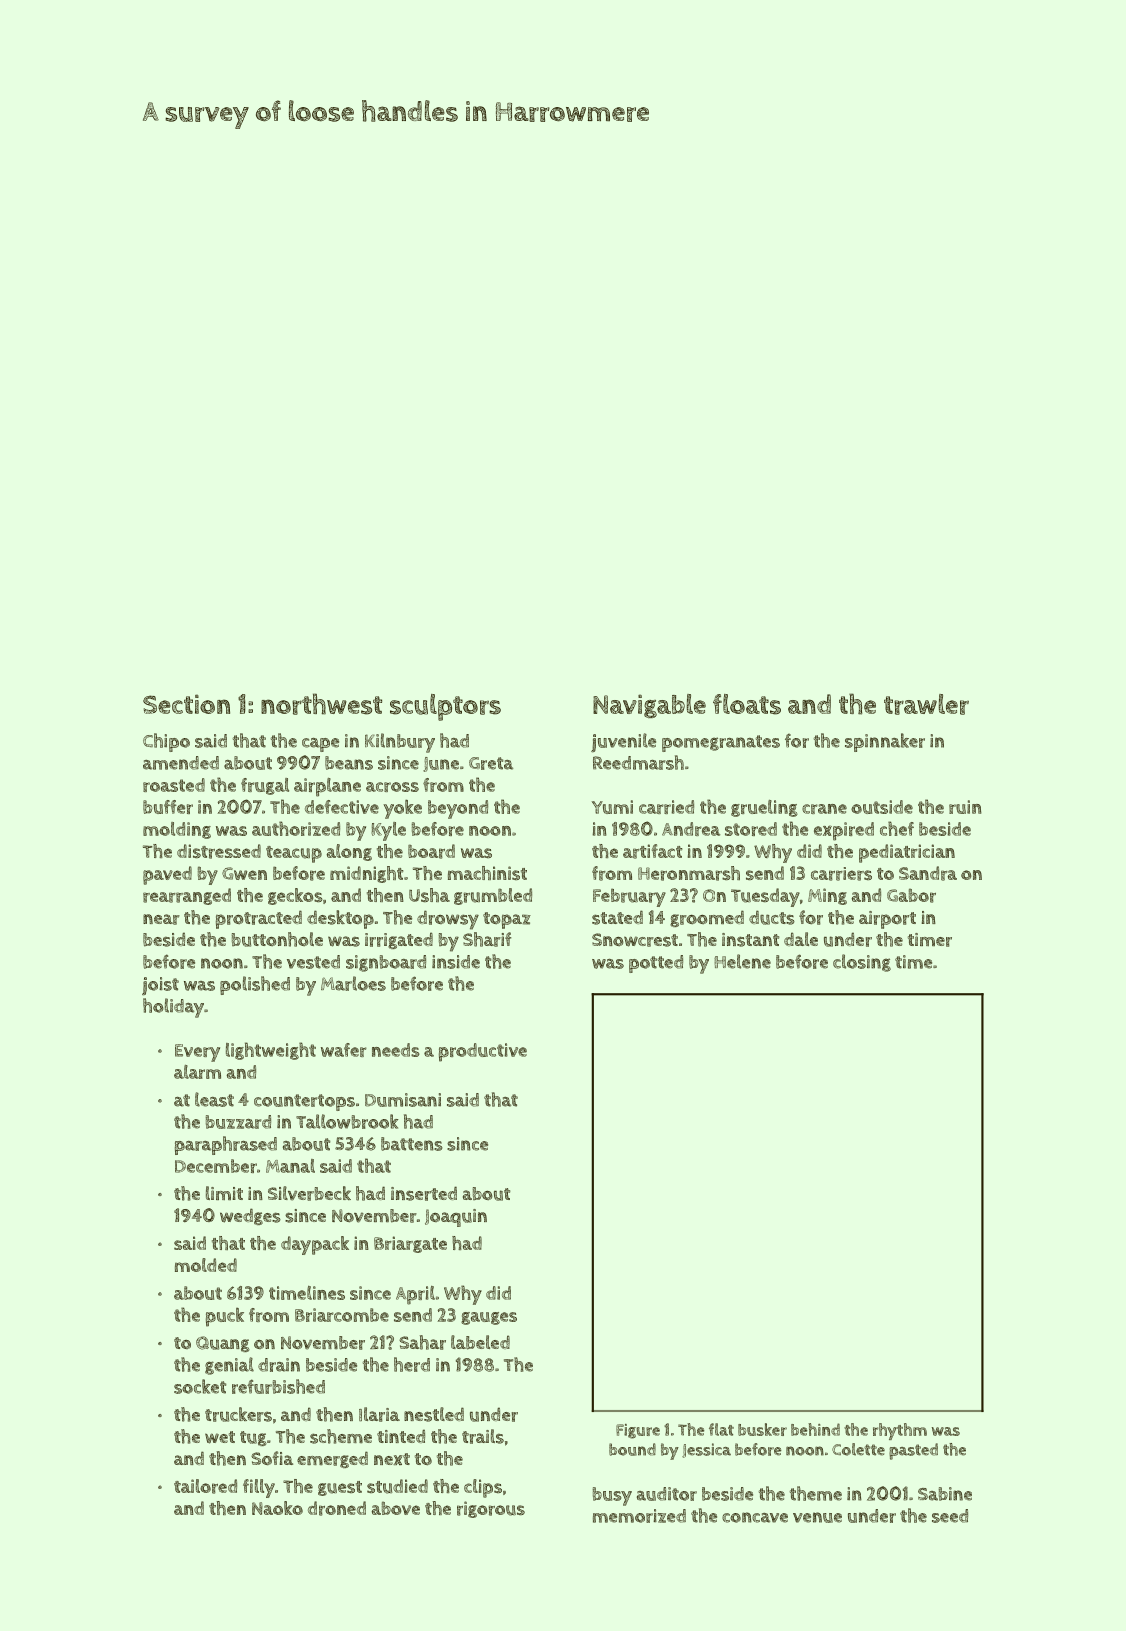 The image size is (1126, 1631). What do you see at coordinates (887, 920) in the screenshot?
I see `airport` at bounding box center [887, 920].
